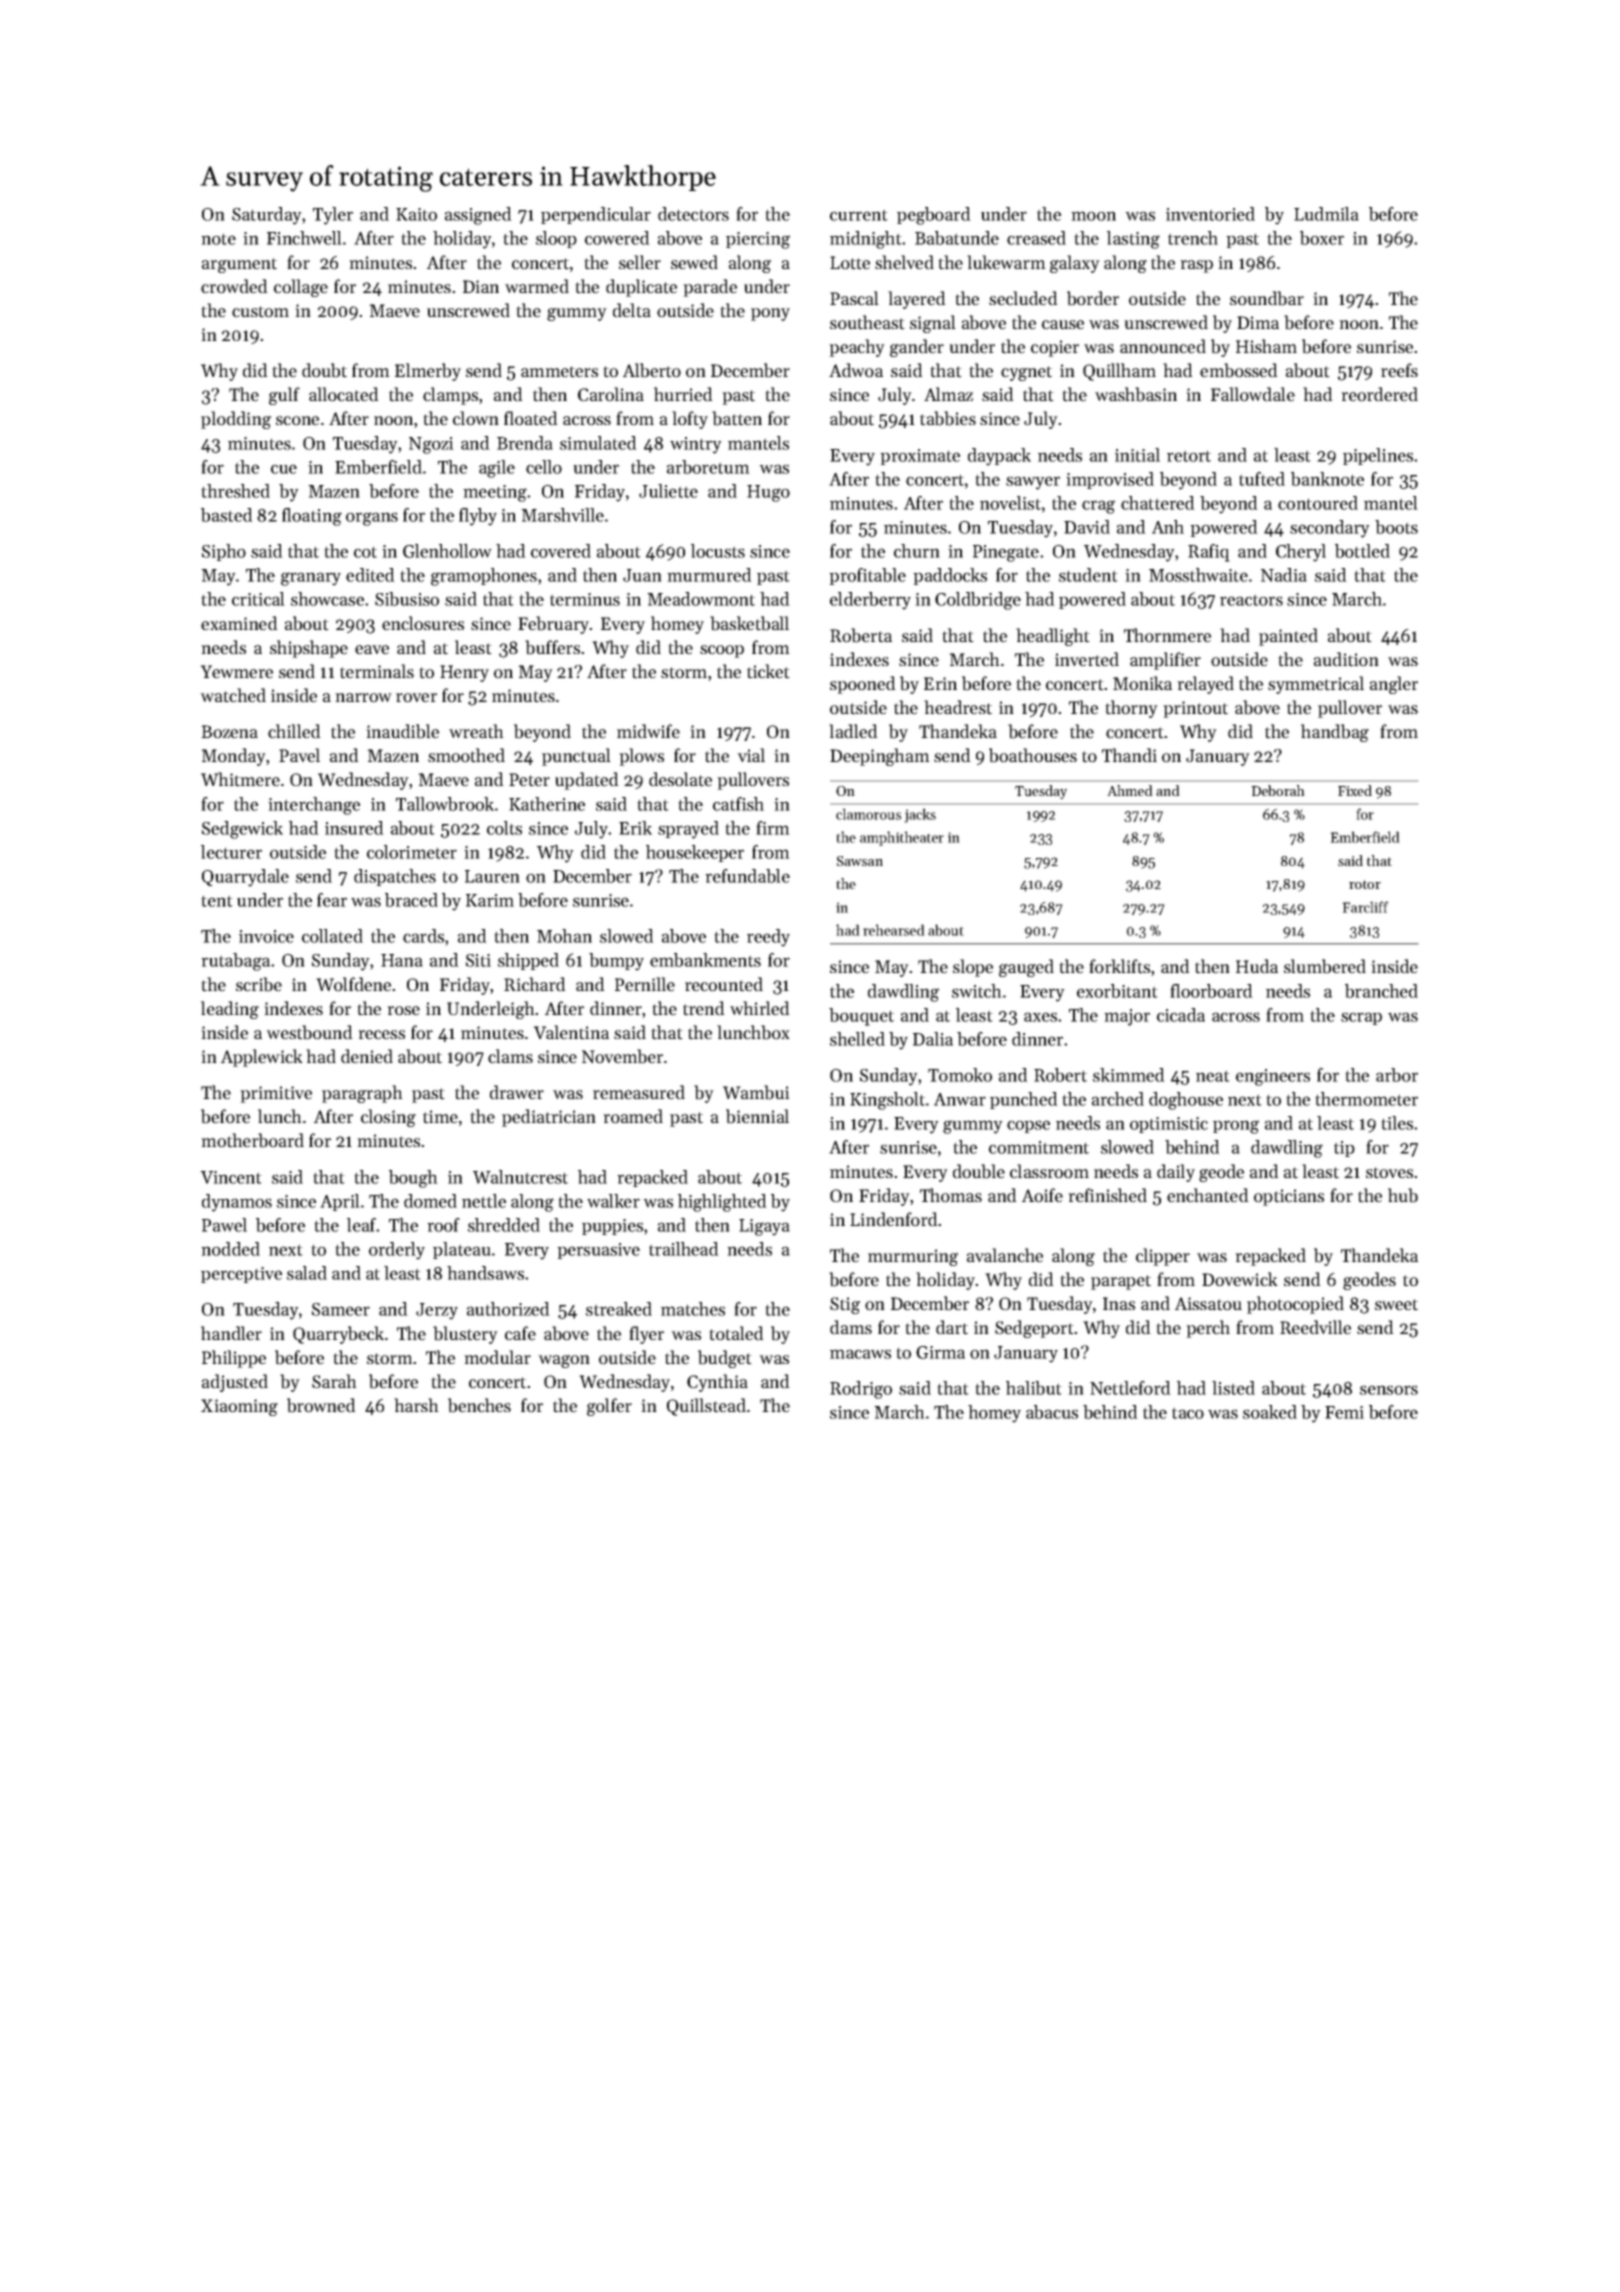 The image size is (1620, 2292). What do you see at coordinates (235, 962) in the page?
I see `rutabaga` at bounding box center [235, 962].
